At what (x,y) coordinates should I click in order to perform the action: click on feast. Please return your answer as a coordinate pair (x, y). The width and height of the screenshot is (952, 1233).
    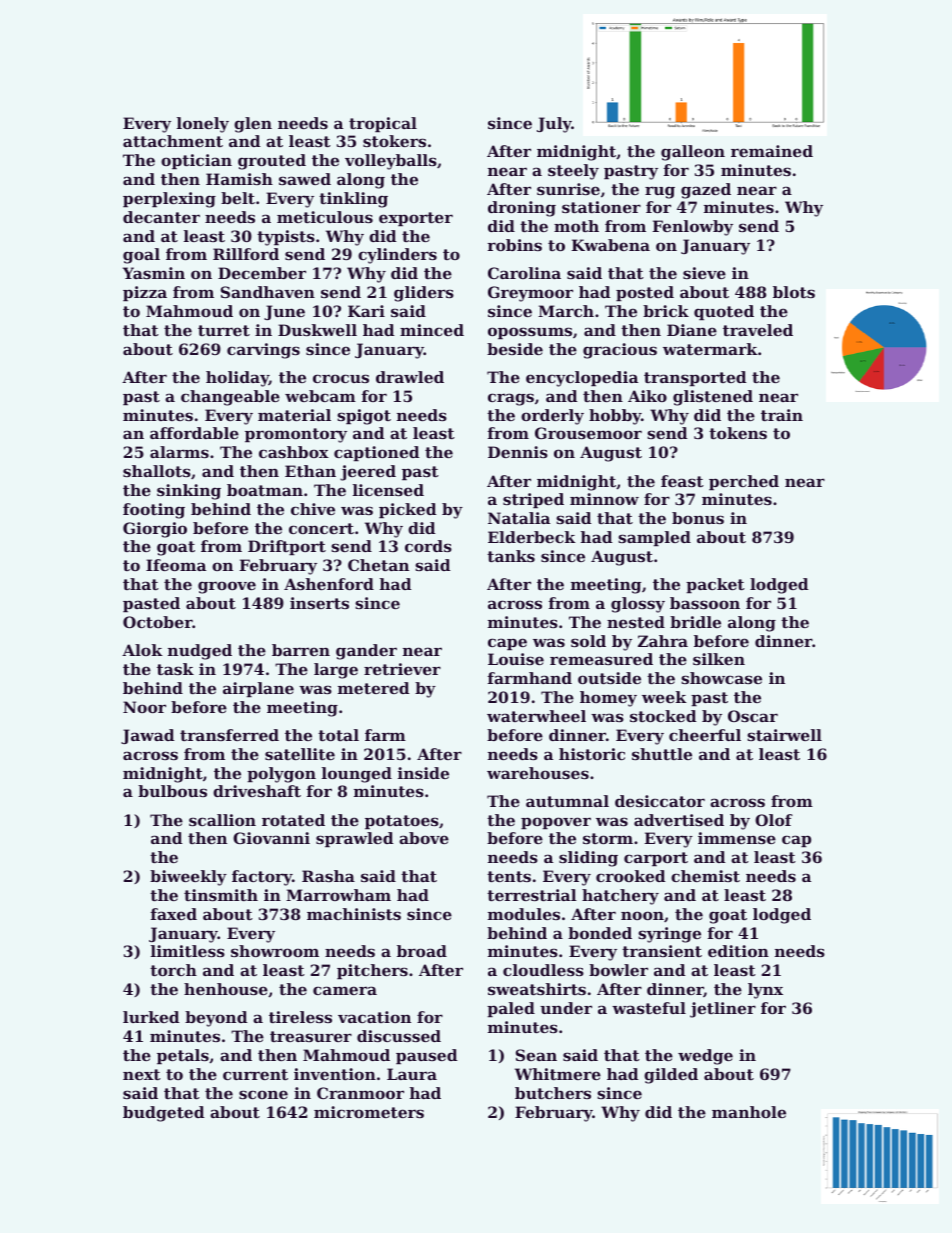
    Looking at the image, I should click on (682, 481).
